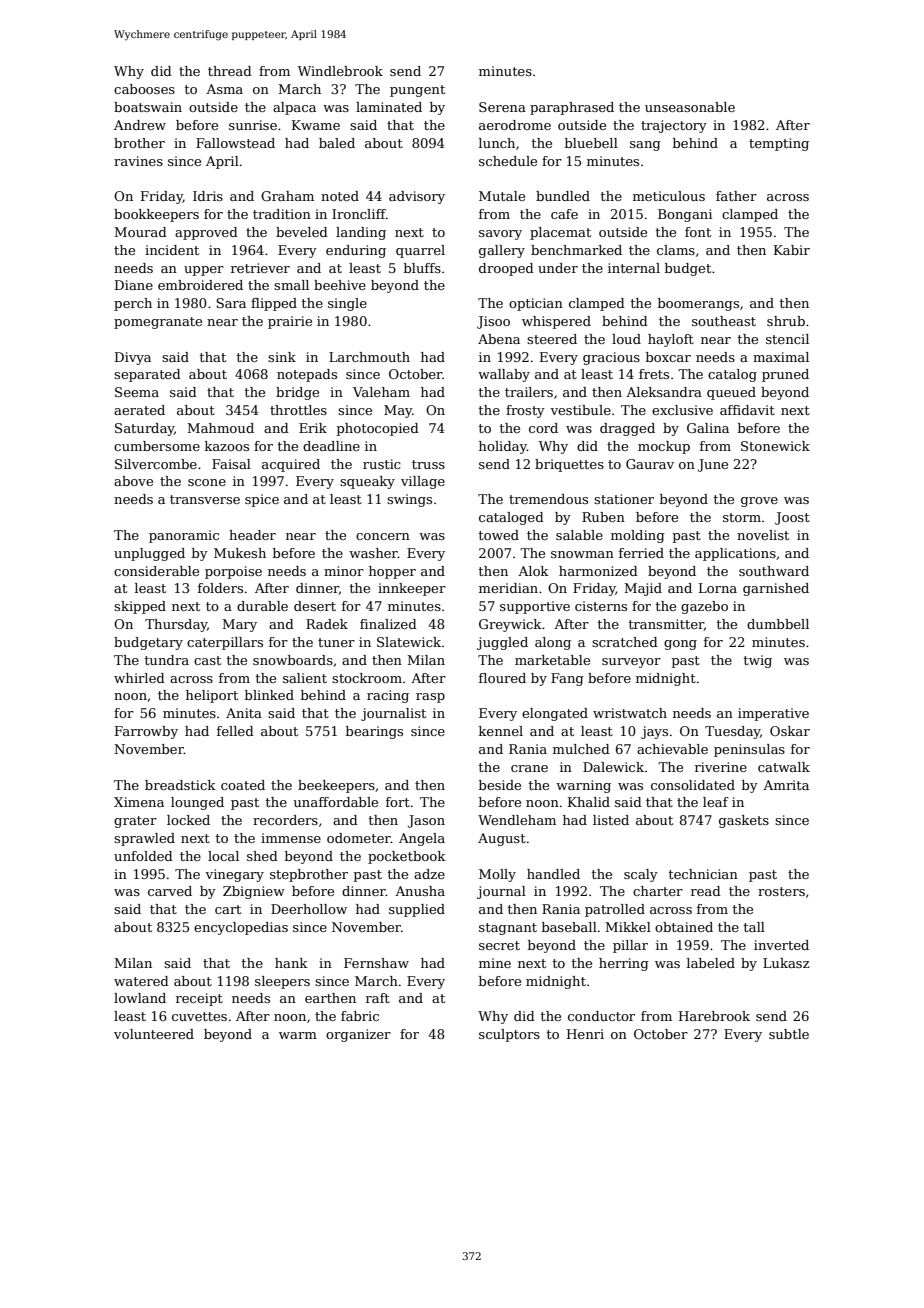 This page has width=924, height=1308. What do you see at coordinates (497, 875) in the page?
I see `Molly` at bounding box center [497, 875].
